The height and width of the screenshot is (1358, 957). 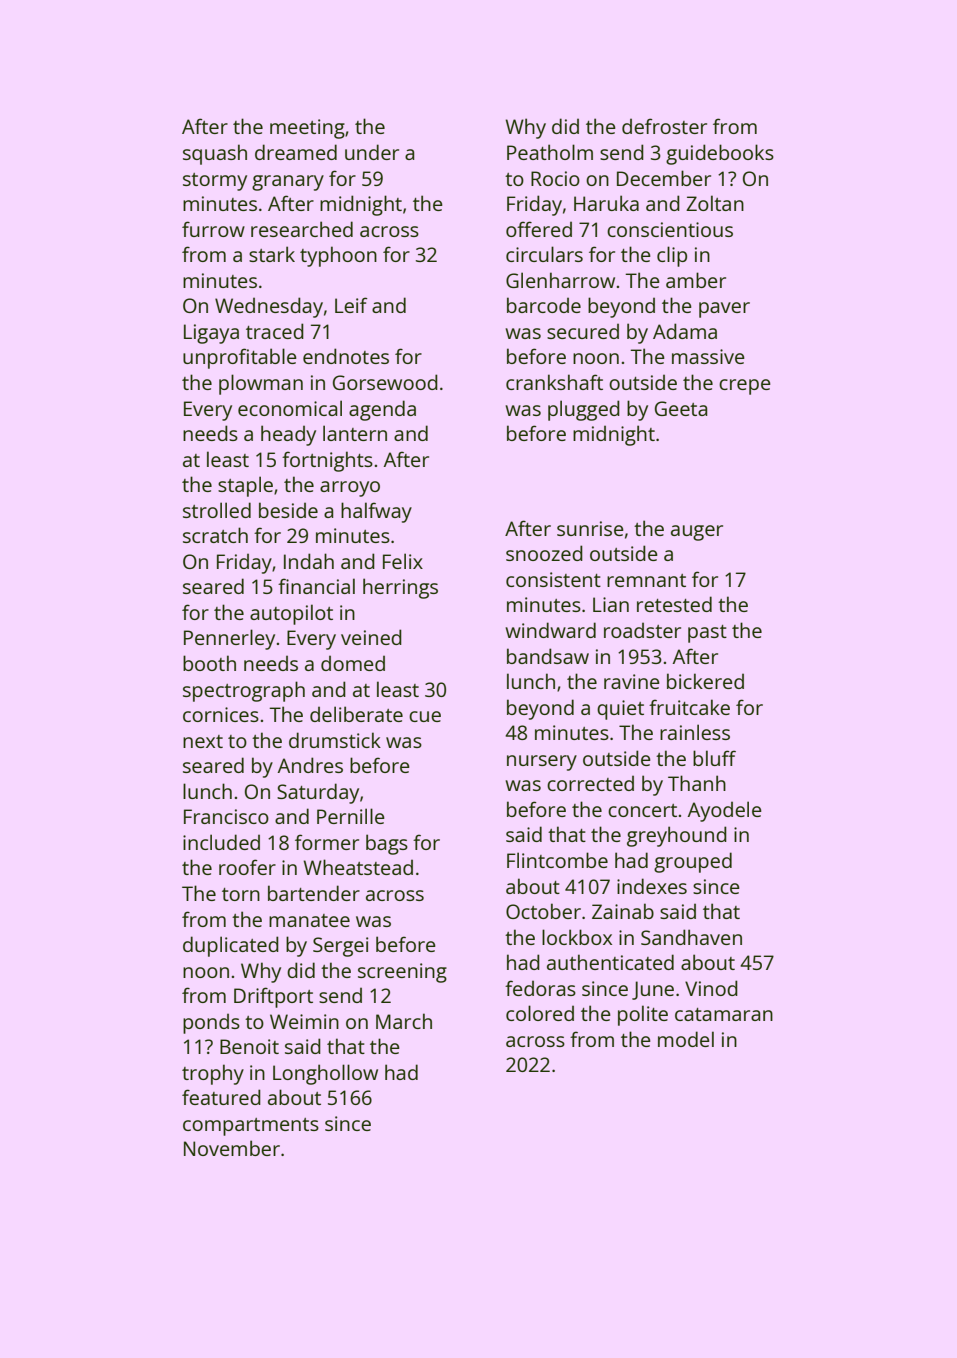 I want to click on Peatholm, so click(x=550, y=152).
